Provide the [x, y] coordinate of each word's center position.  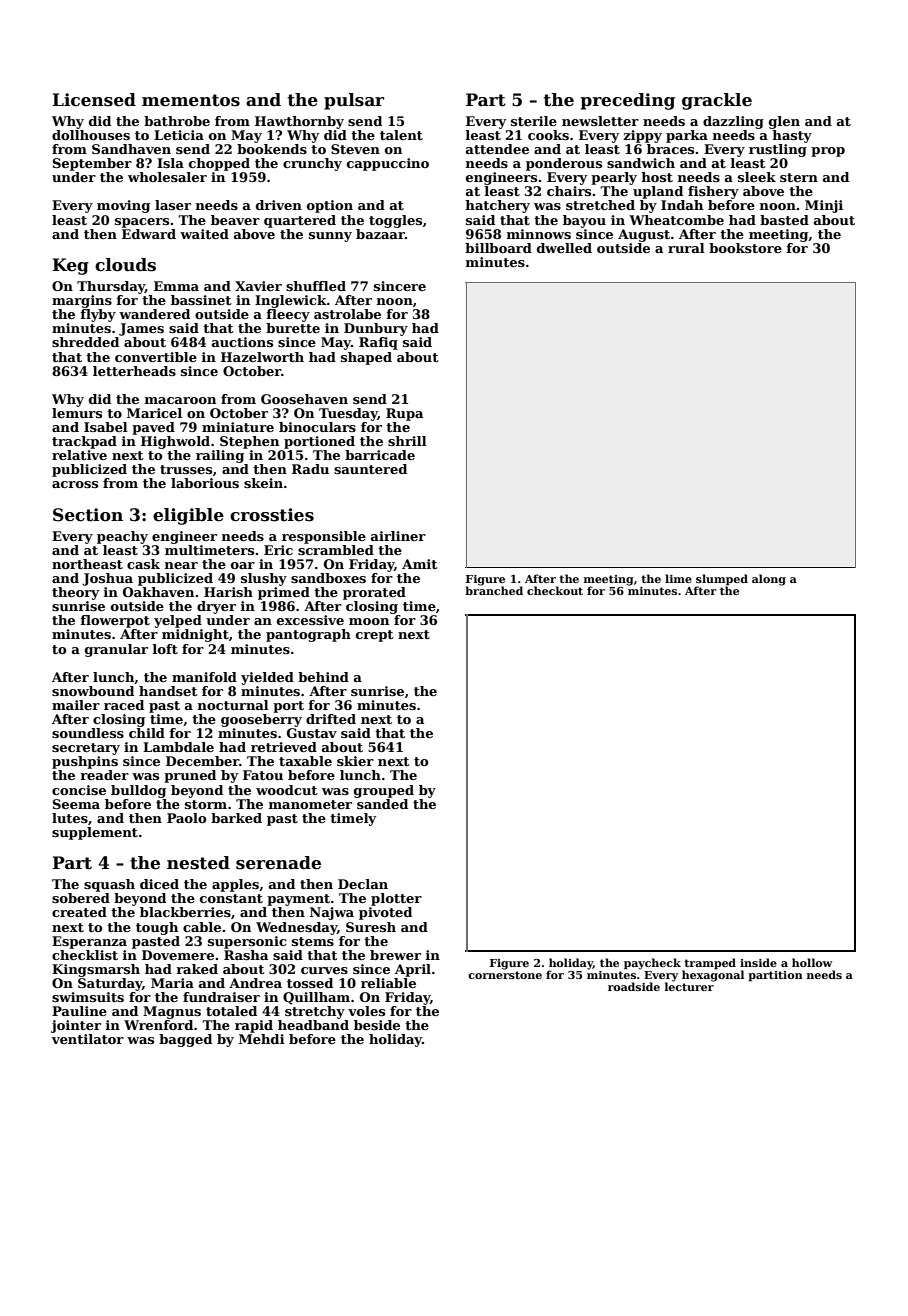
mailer [76, 705]
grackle [717, 101]
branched [494, 590]
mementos [191, 100]
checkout [555, 590]
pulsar [354, 101]
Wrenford [158, 1025]
